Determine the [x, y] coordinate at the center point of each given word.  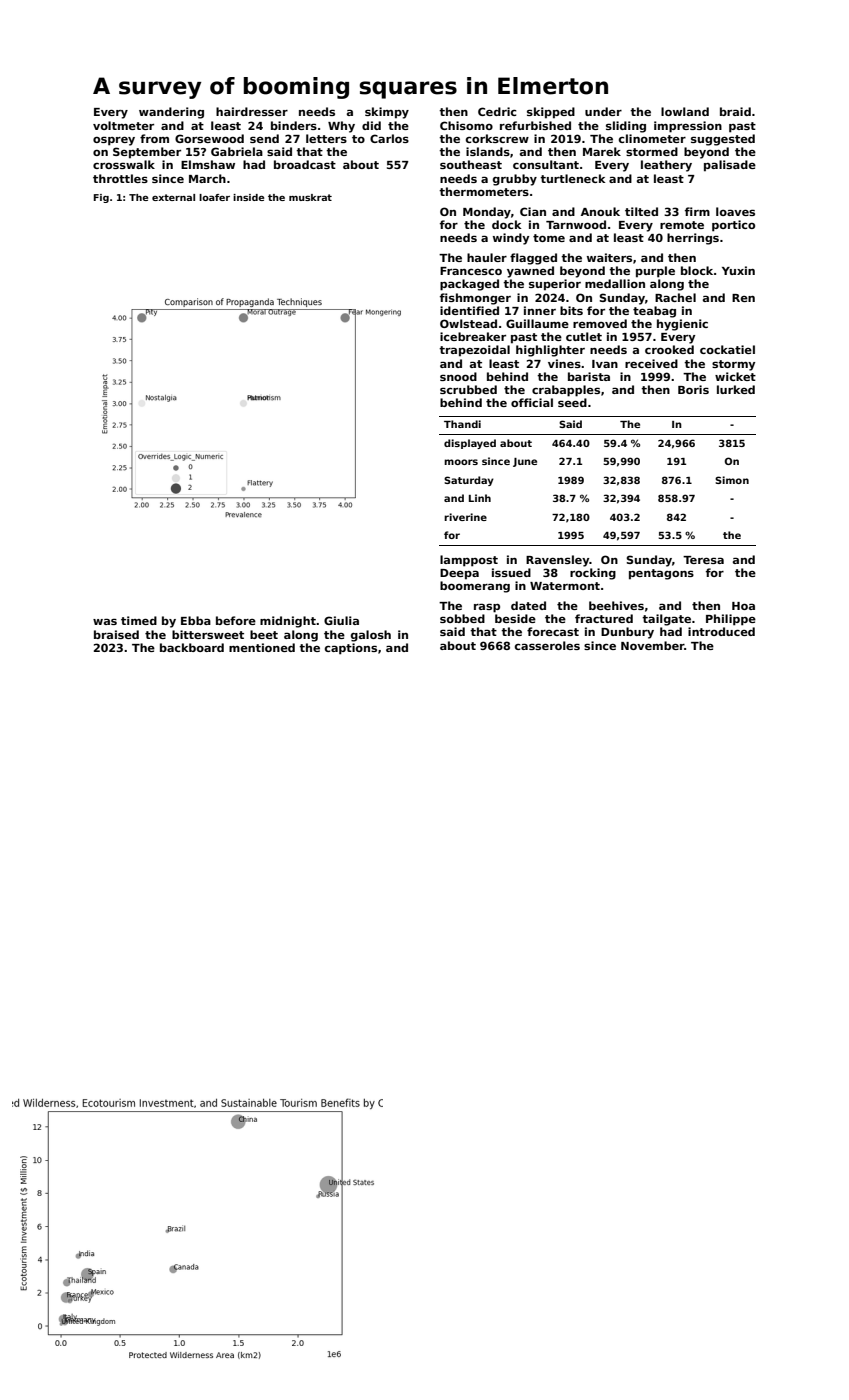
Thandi [462, 424]
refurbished [535, 125]
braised [116, 634]
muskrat [310, 197]
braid [735, 111]
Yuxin [738, 270]
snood [458, 376]
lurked [736, 389]
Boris [693, 389]
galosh [371, 636]
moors [461, 462]
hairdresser [252, 111]
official [532, 402]
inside [248, 197]
